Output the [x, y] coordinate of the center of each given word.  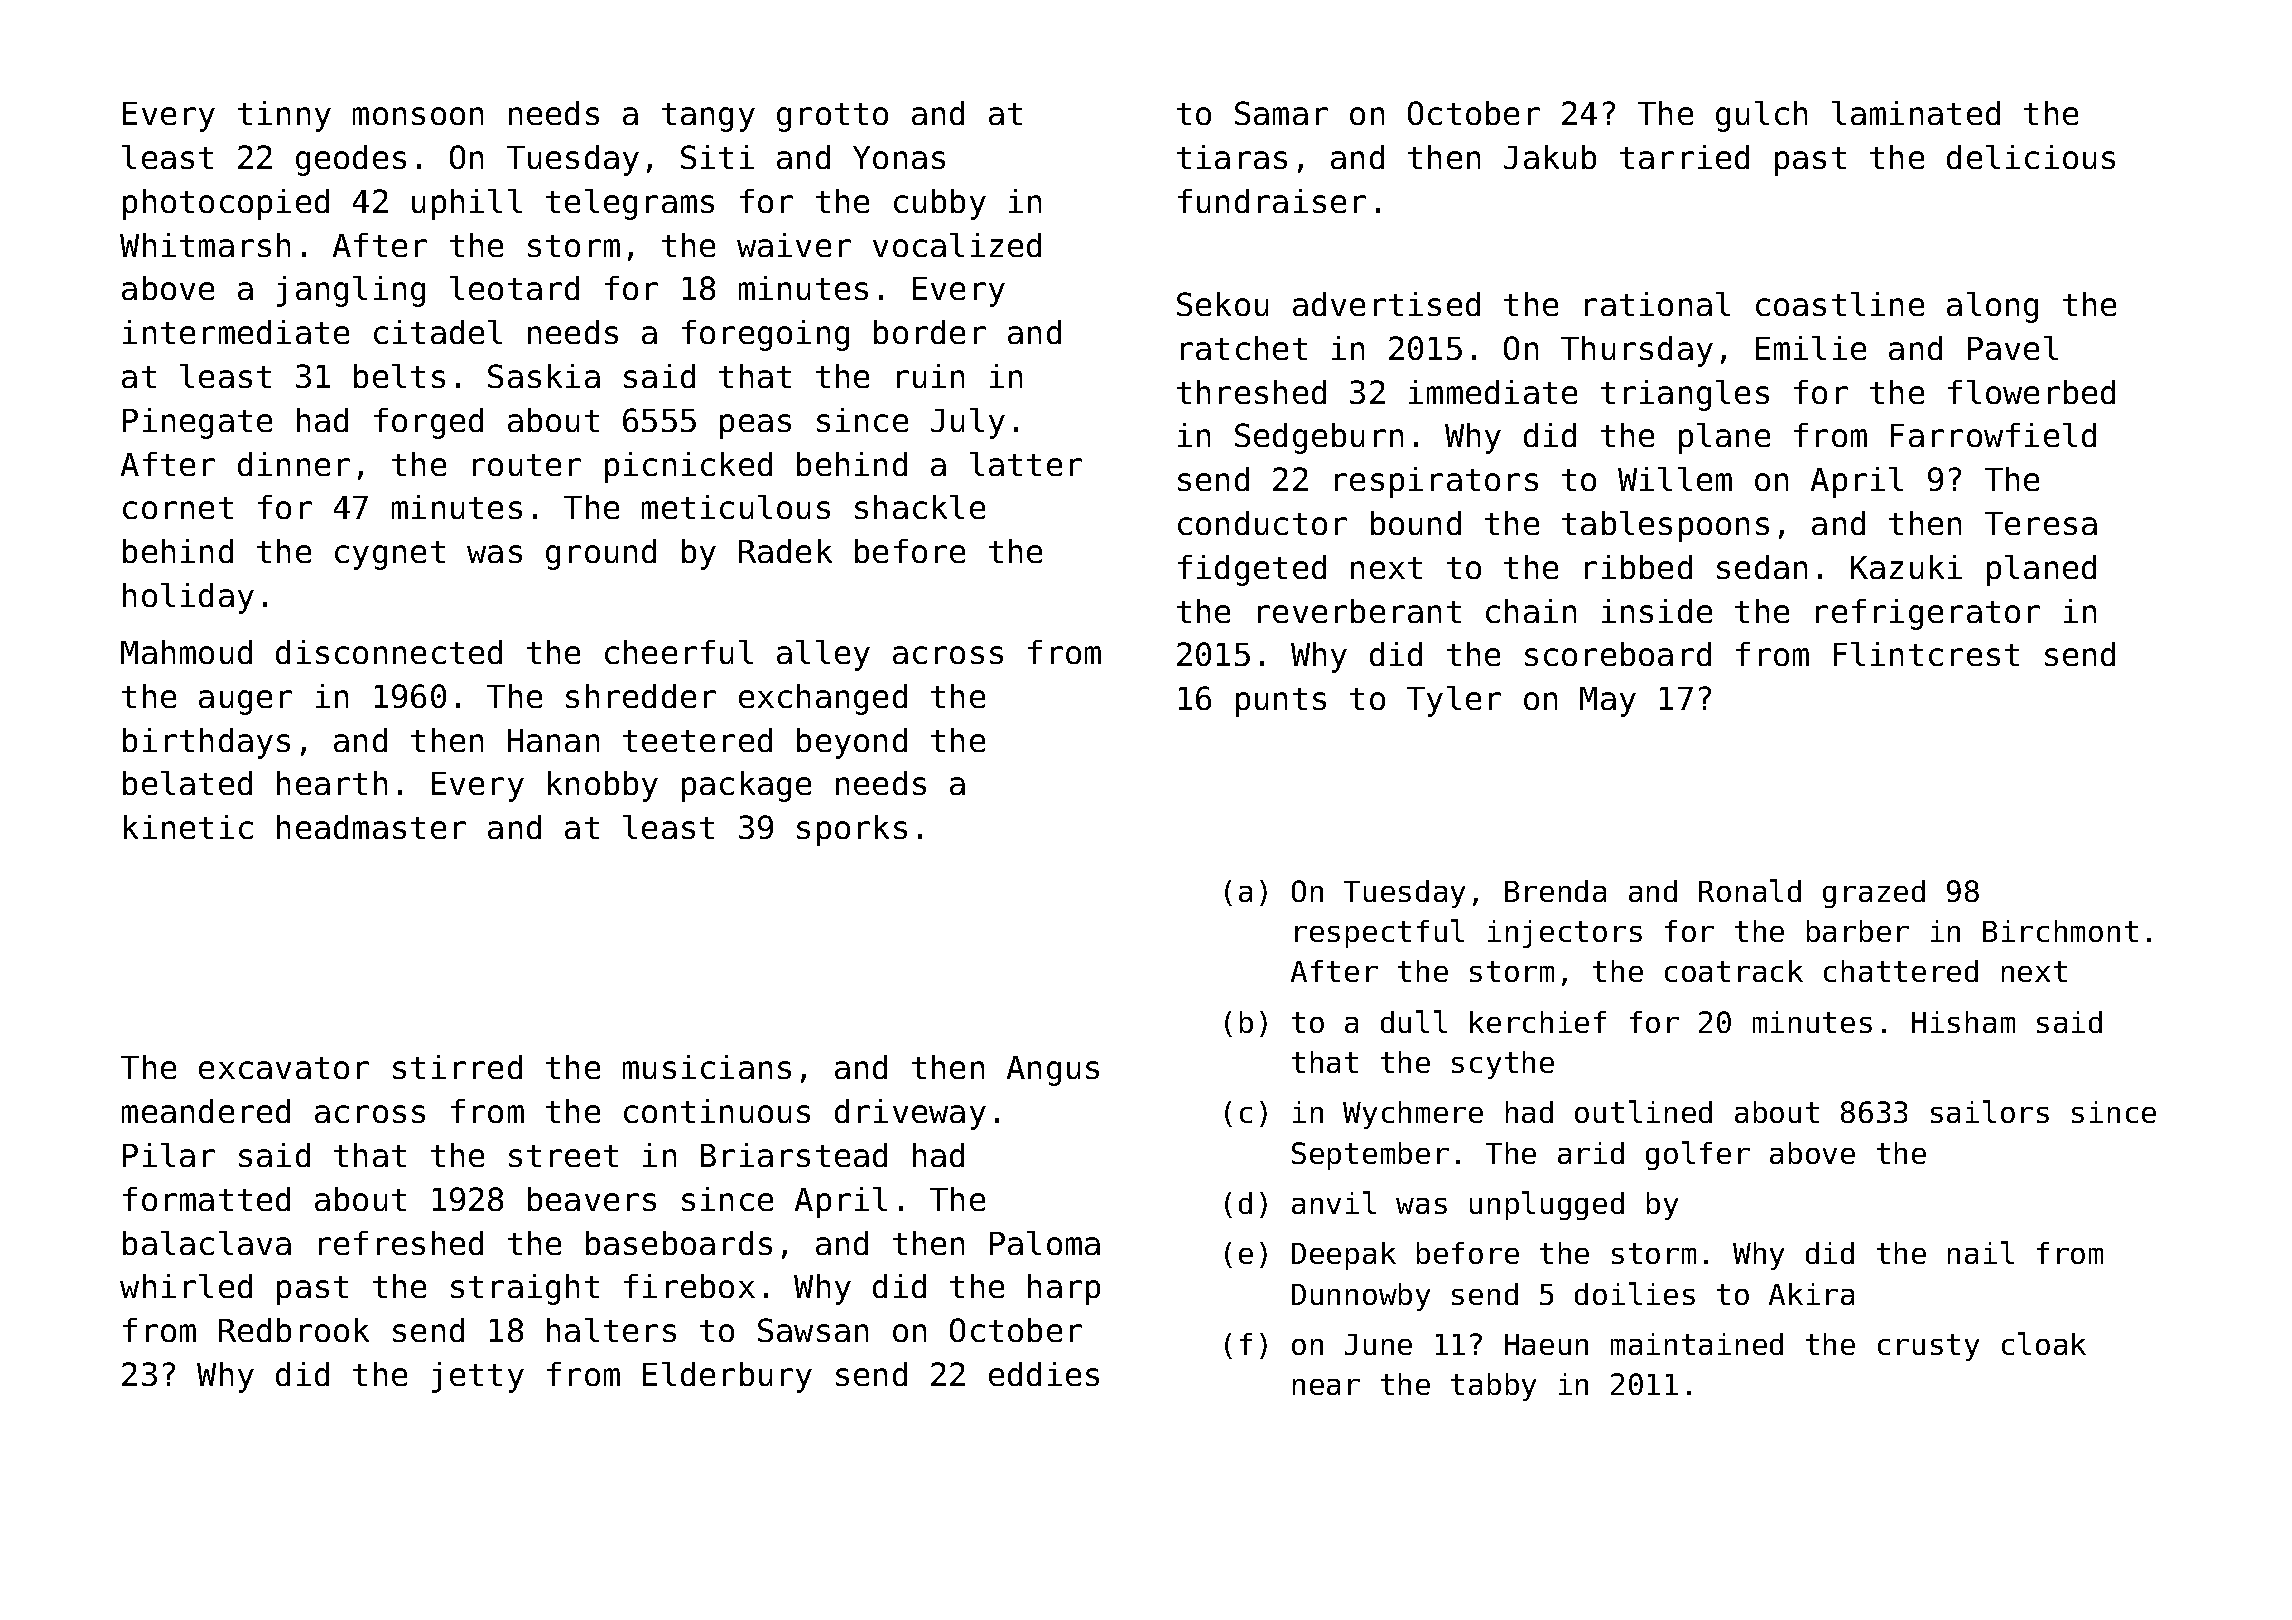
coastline [1840, 304]
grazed [1874, 894]
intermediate [236, 332]
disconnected [389, 652]
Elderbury [727, 1377]
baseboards [679, 1243]
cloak [2044, 1343]
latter [1026, 464]
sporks [852, 830]
